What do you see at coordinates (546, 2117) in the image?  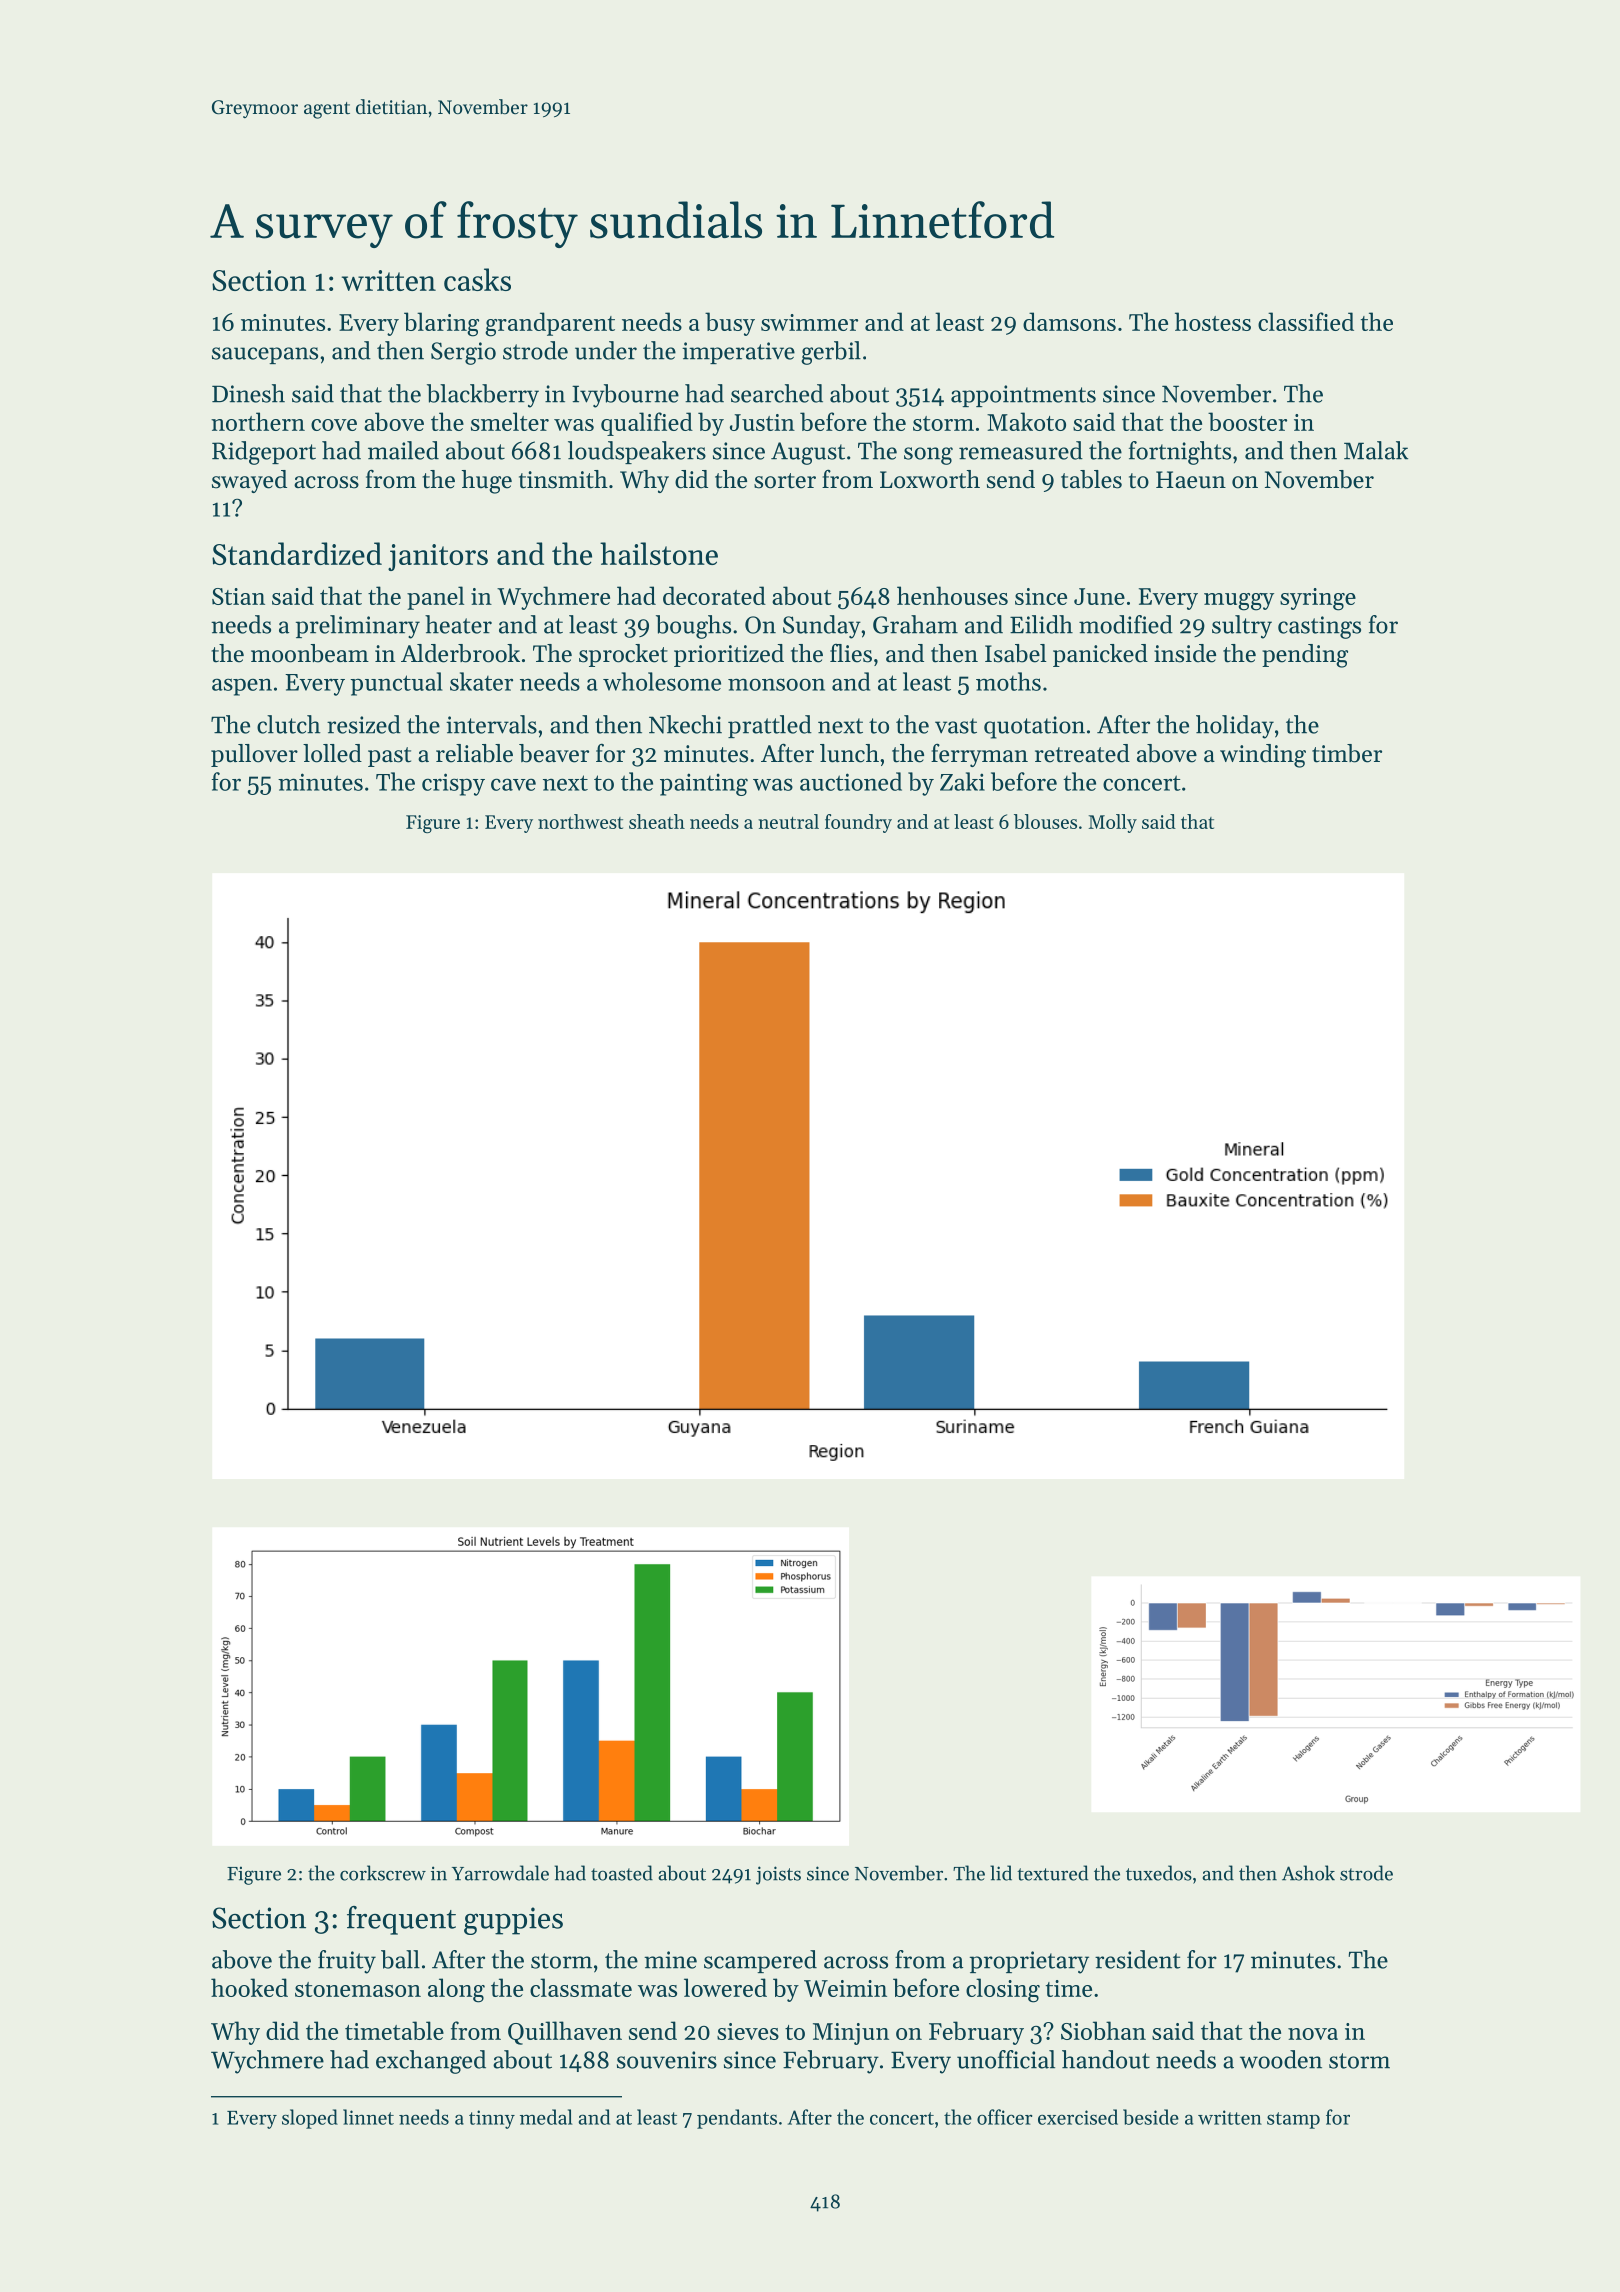 I see `medal` at bounding box center [546, 2117].
